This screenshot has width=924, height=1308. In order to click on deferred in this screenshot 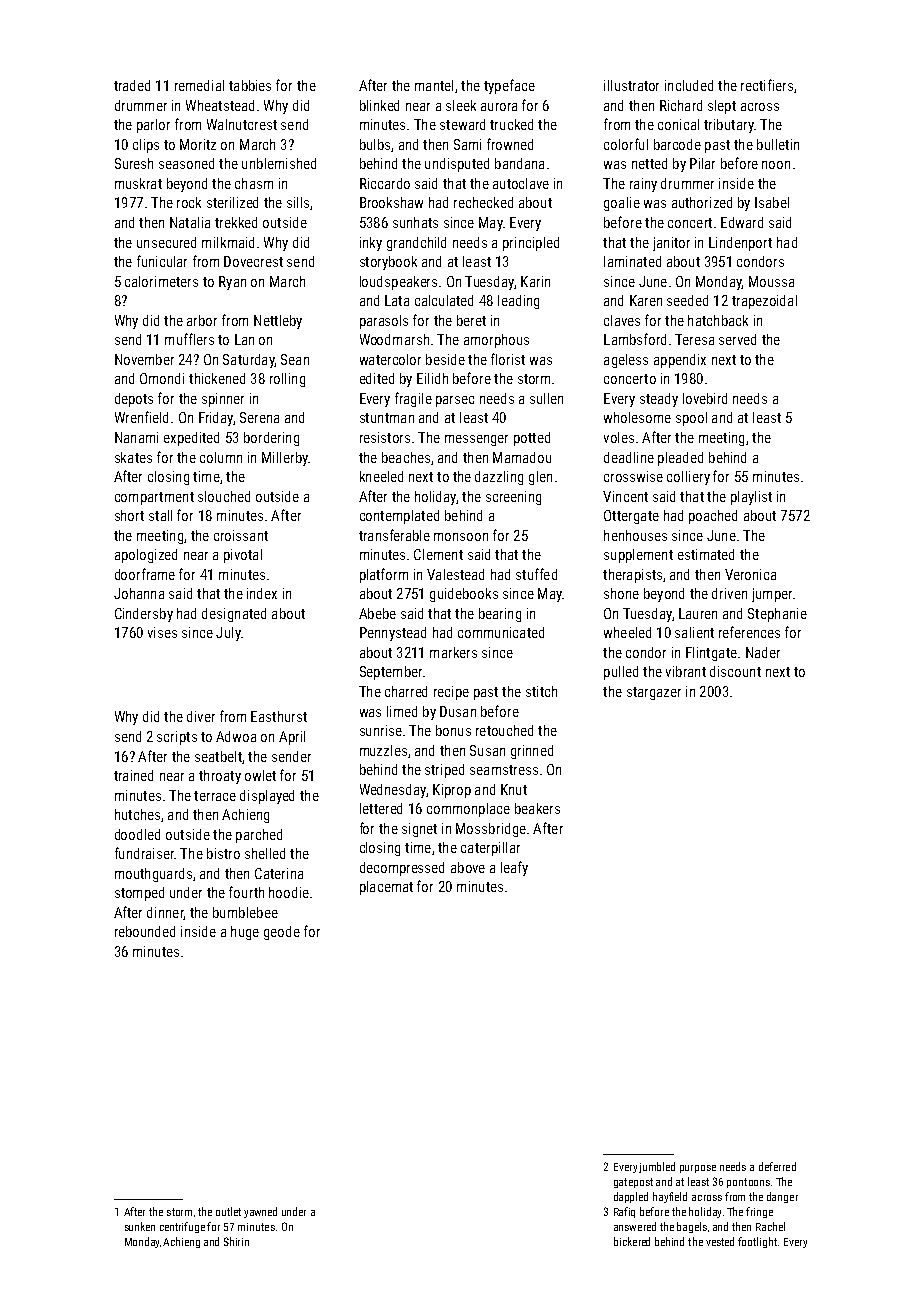, I will do `click(777, 1166)`.
